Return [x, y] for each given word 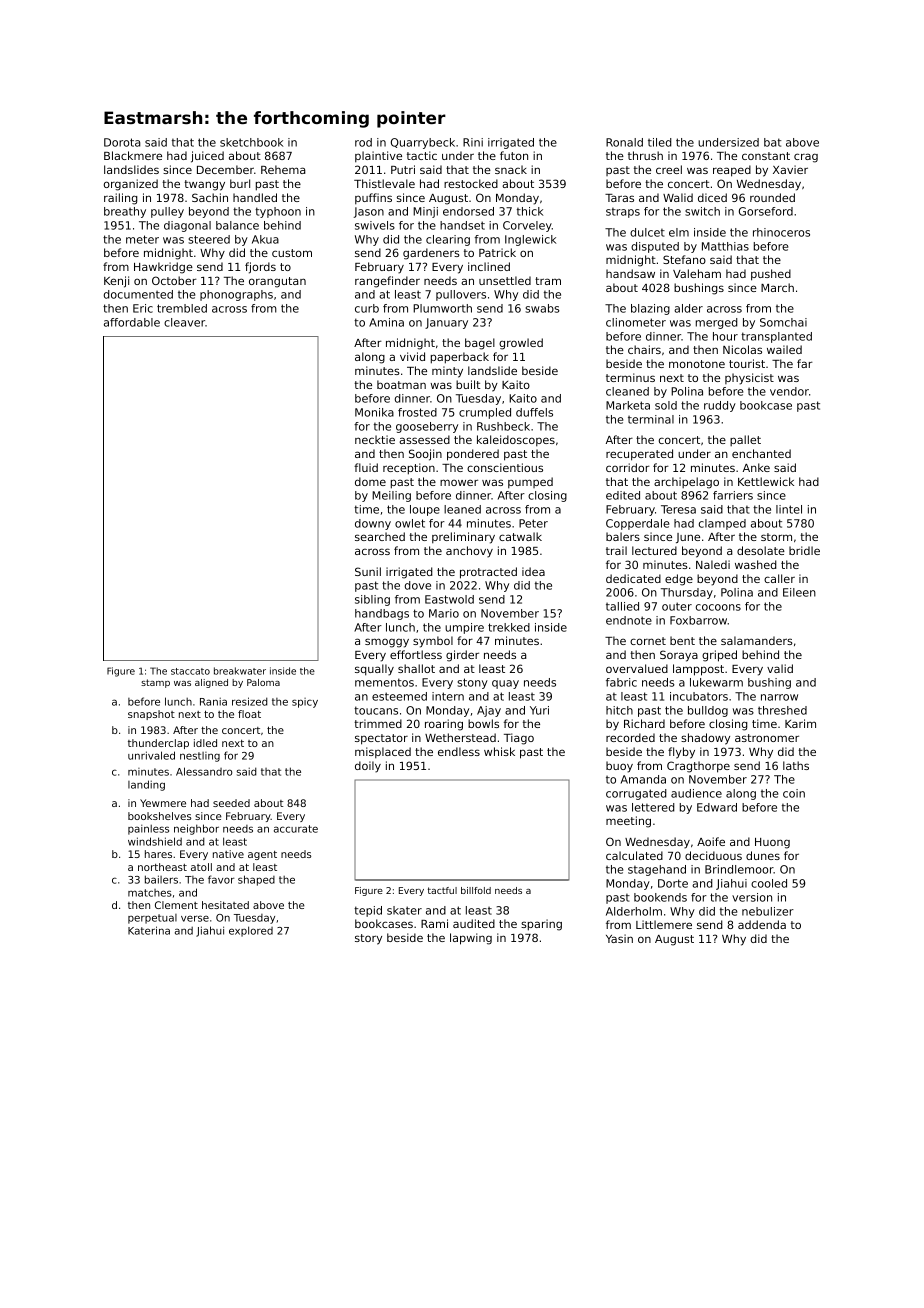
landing [146, 785]
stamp [155, 683]
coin [794, 793]
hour [725, 336]
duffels [534, 412]
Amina [386, 322]
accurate [296, 829]
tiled [660, 142]
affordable [132, 322]
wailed [784, 349]
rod [363, 142]
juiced [207, 157]
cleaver [184, 322]
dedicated [633, 578]
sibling [372, 600]
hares [158, 854]
